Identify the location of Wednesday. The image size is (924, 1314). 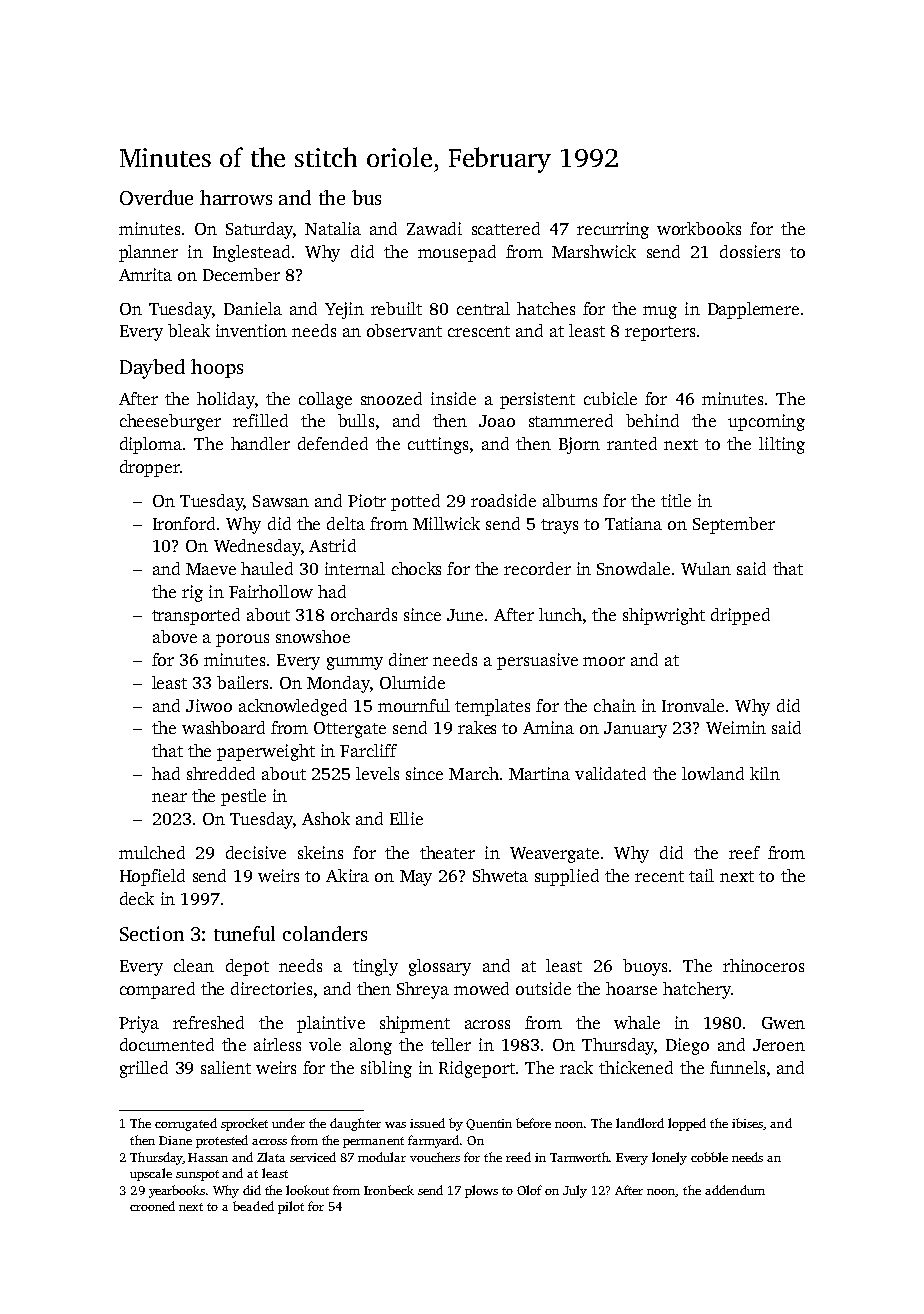
(257, 547).
